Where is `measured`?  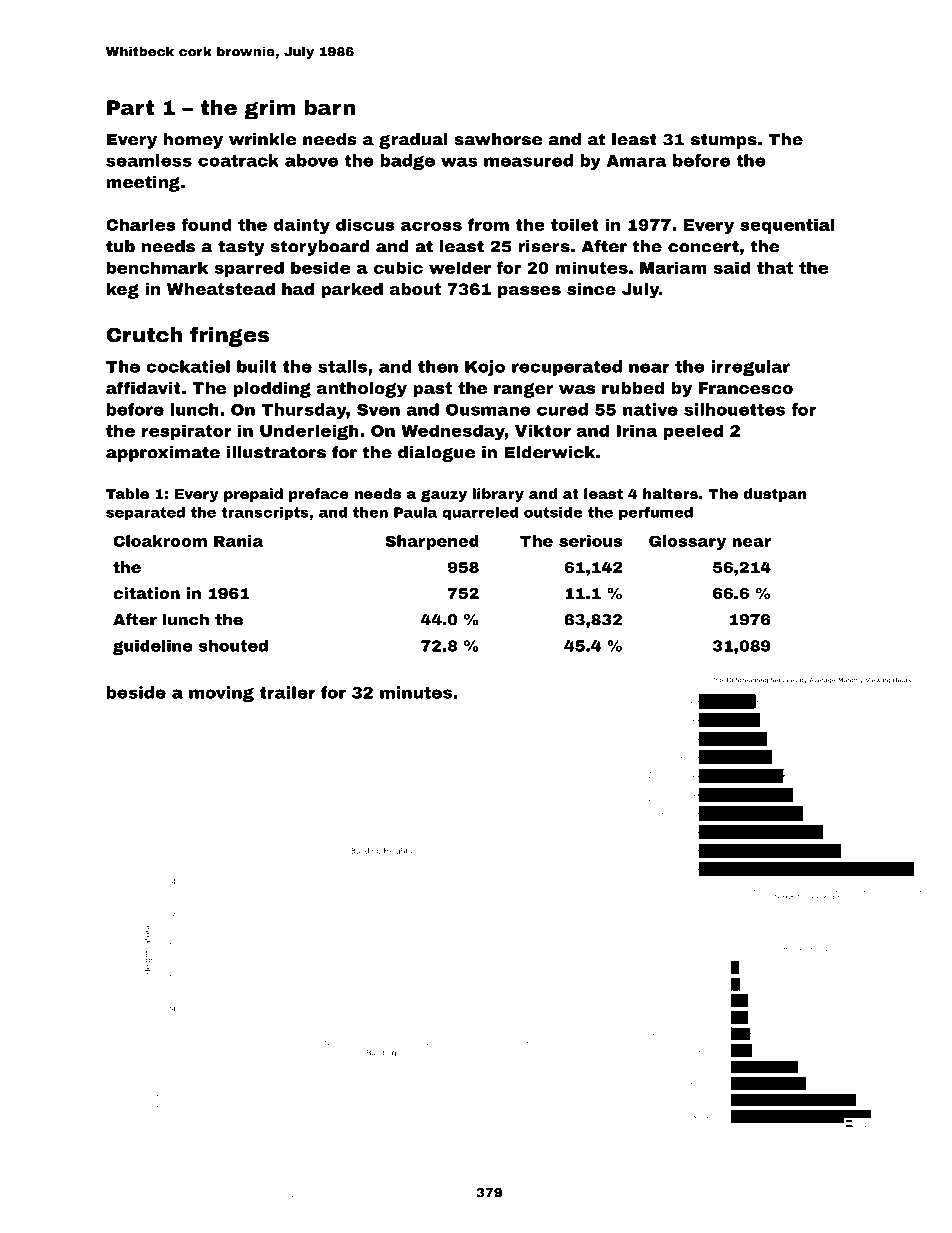 measured is located at coordinates (528, 160).
